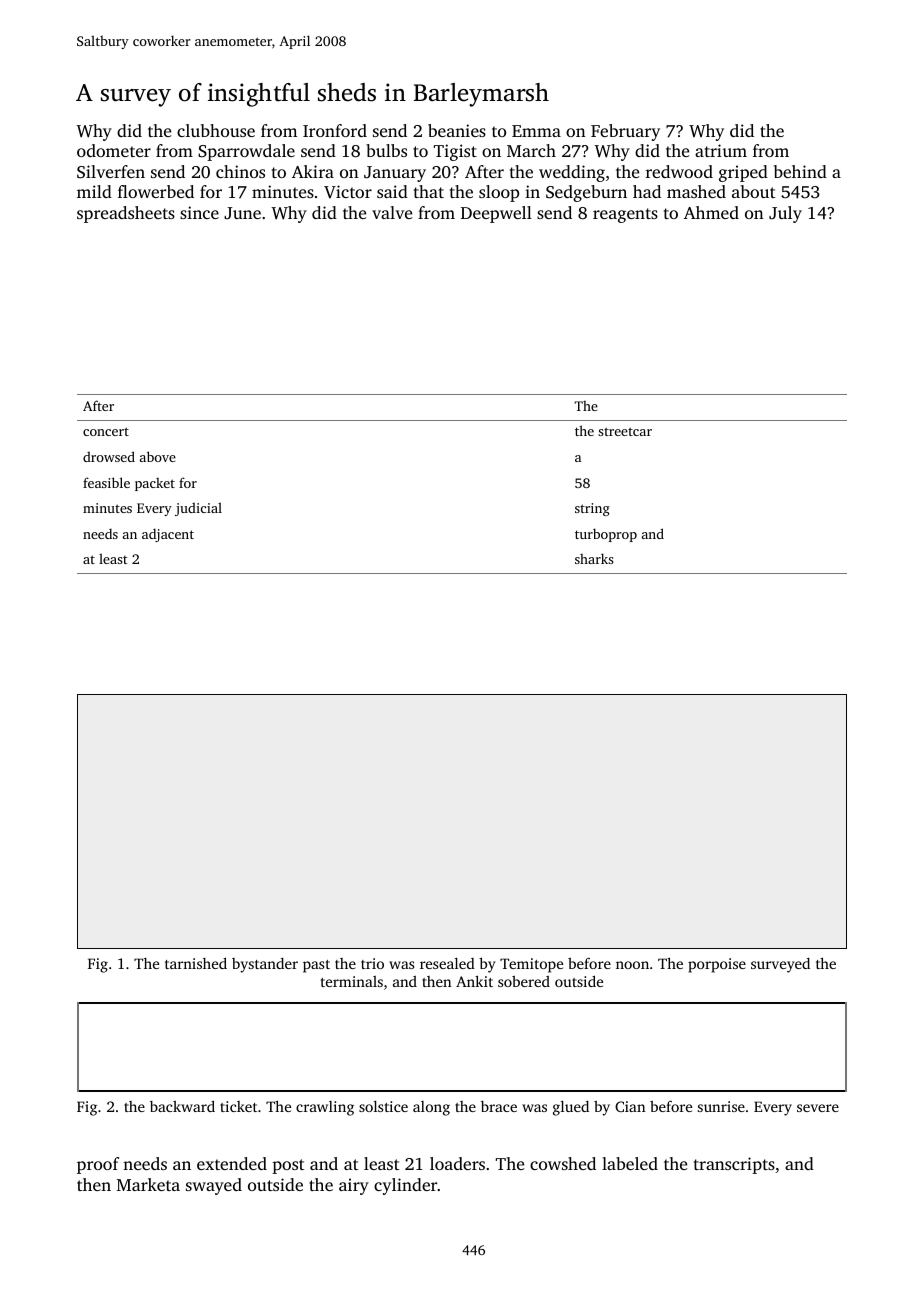 The height and width of the screenshot is (1314, 924). I want to click on resealed, so click(447, 963).
